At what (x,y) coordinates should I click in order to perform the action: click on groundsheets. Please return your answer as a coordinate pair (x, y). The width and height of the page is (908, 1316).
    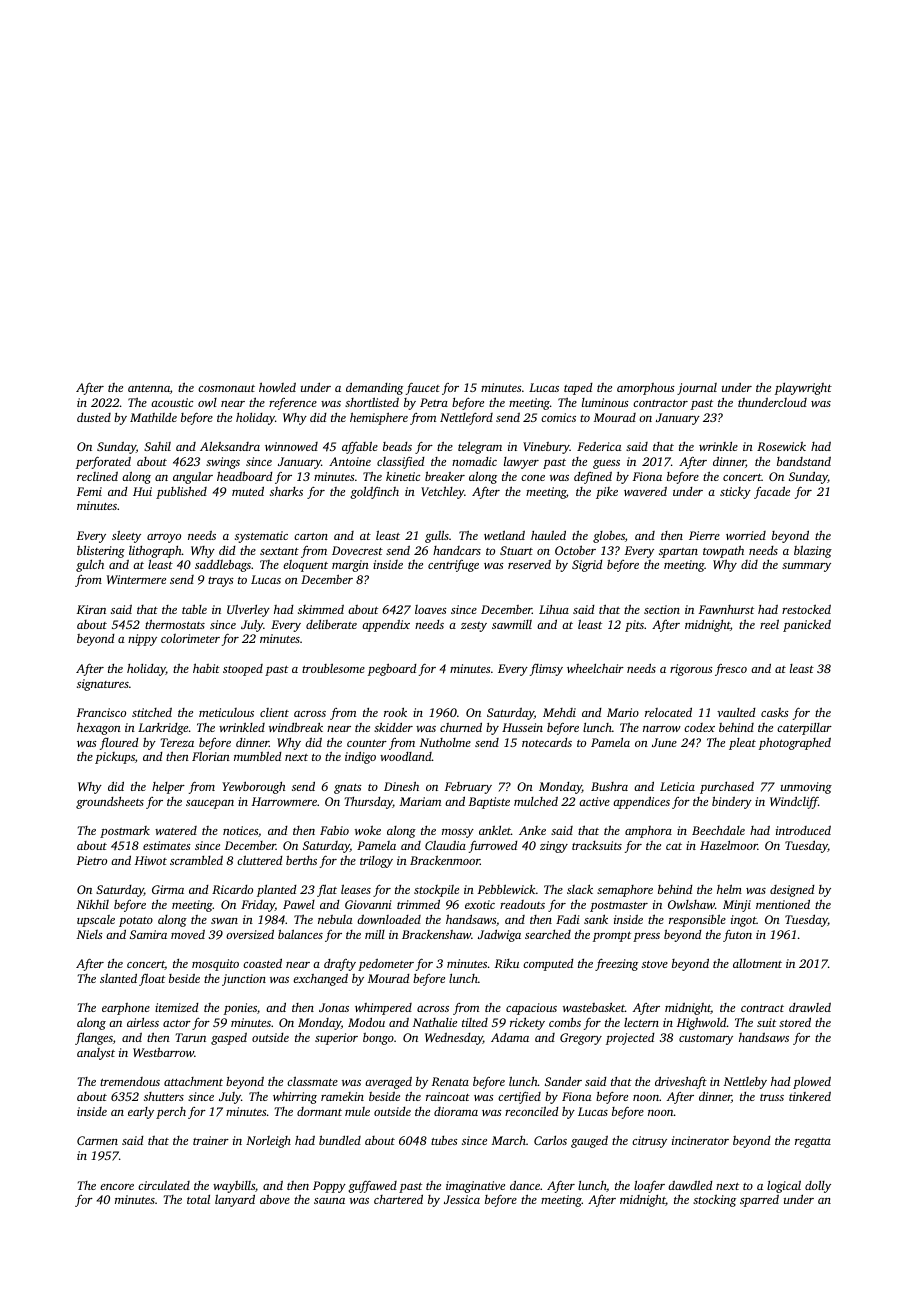
    Looking at the image, I should click on (110, 803).
